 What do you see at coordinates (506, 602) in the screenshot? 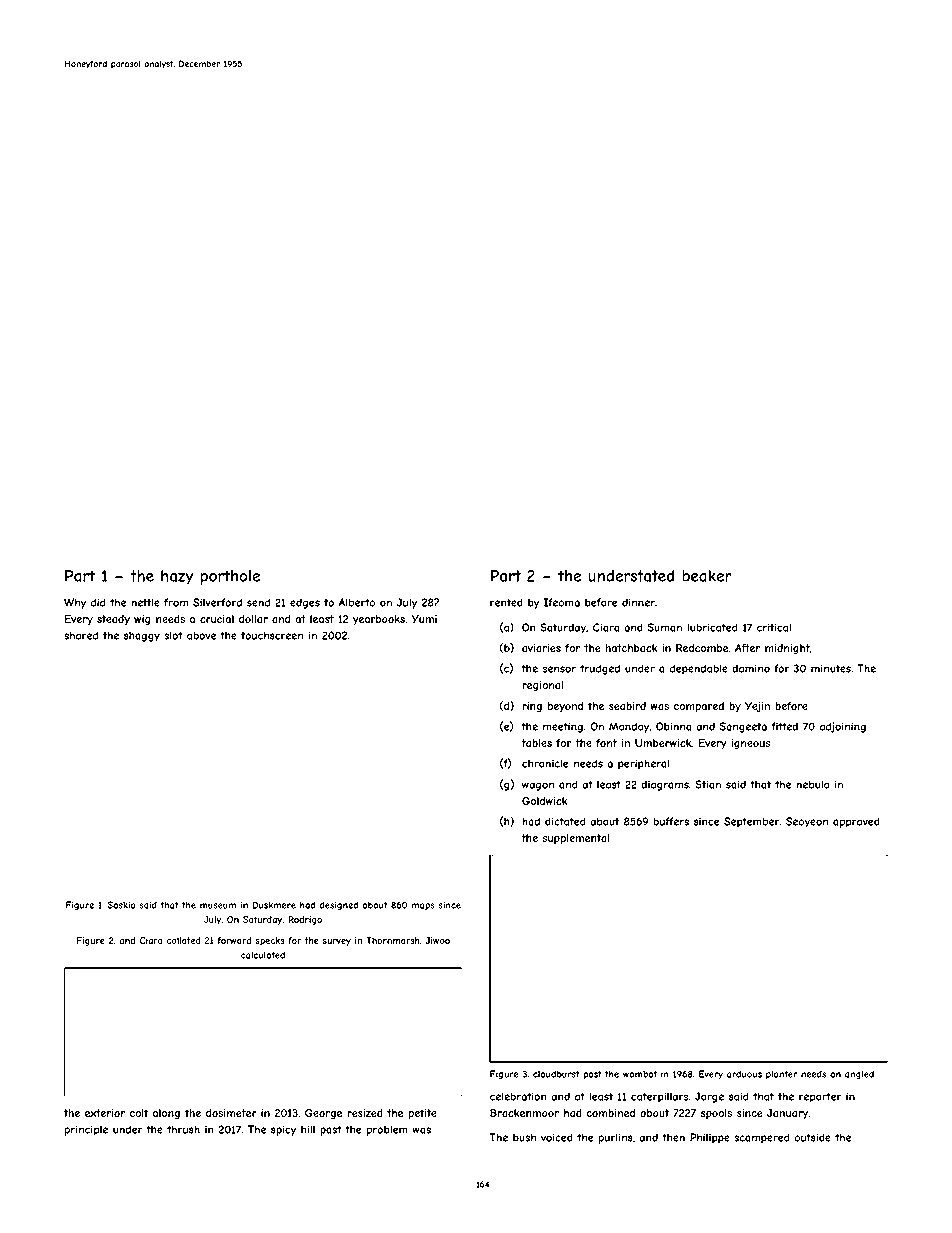
I see `rented` at bounding box center [506, 602].
